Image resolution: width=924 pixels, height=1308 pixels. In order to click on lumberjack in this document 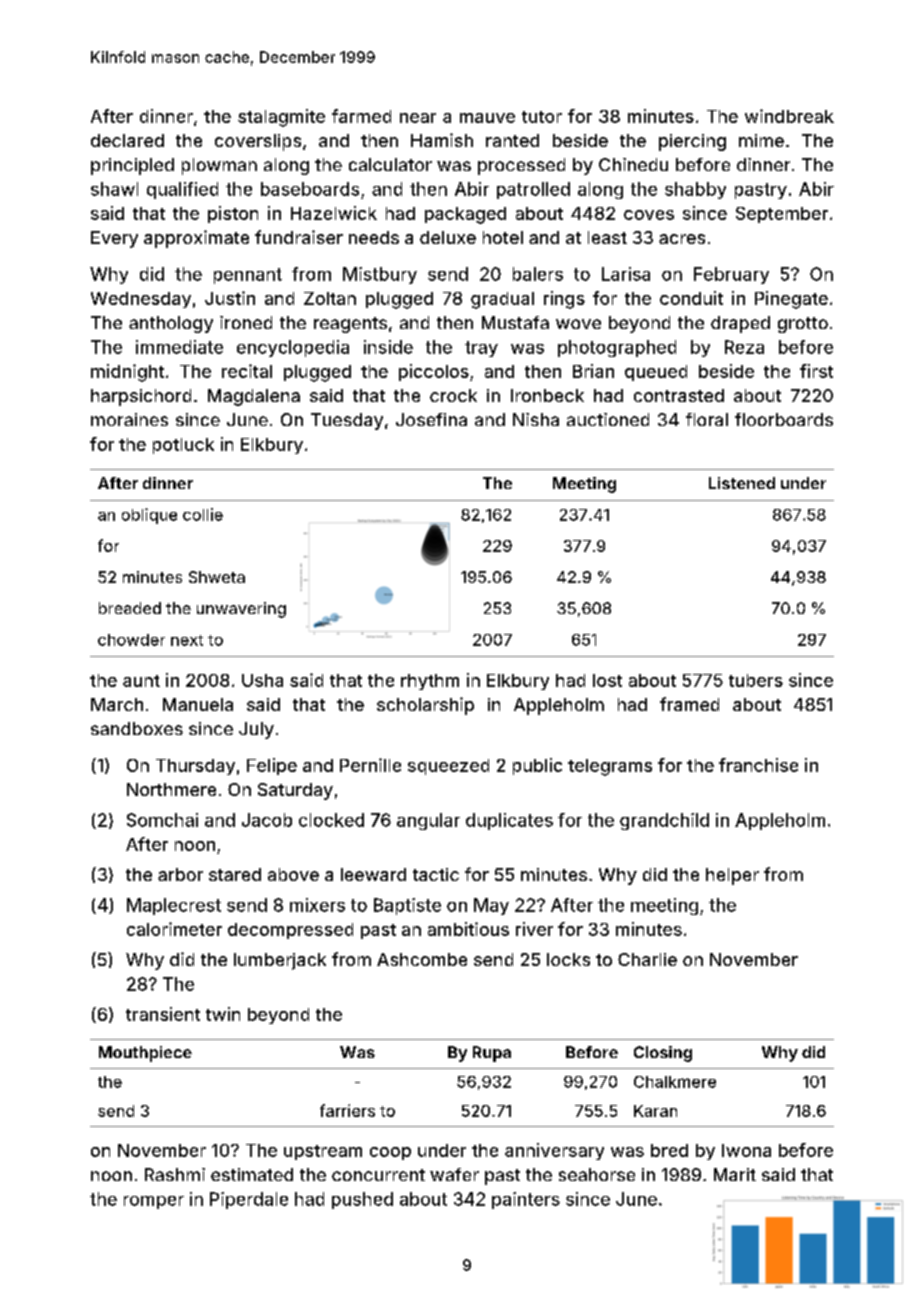, I will do `click(280, 961)`.
